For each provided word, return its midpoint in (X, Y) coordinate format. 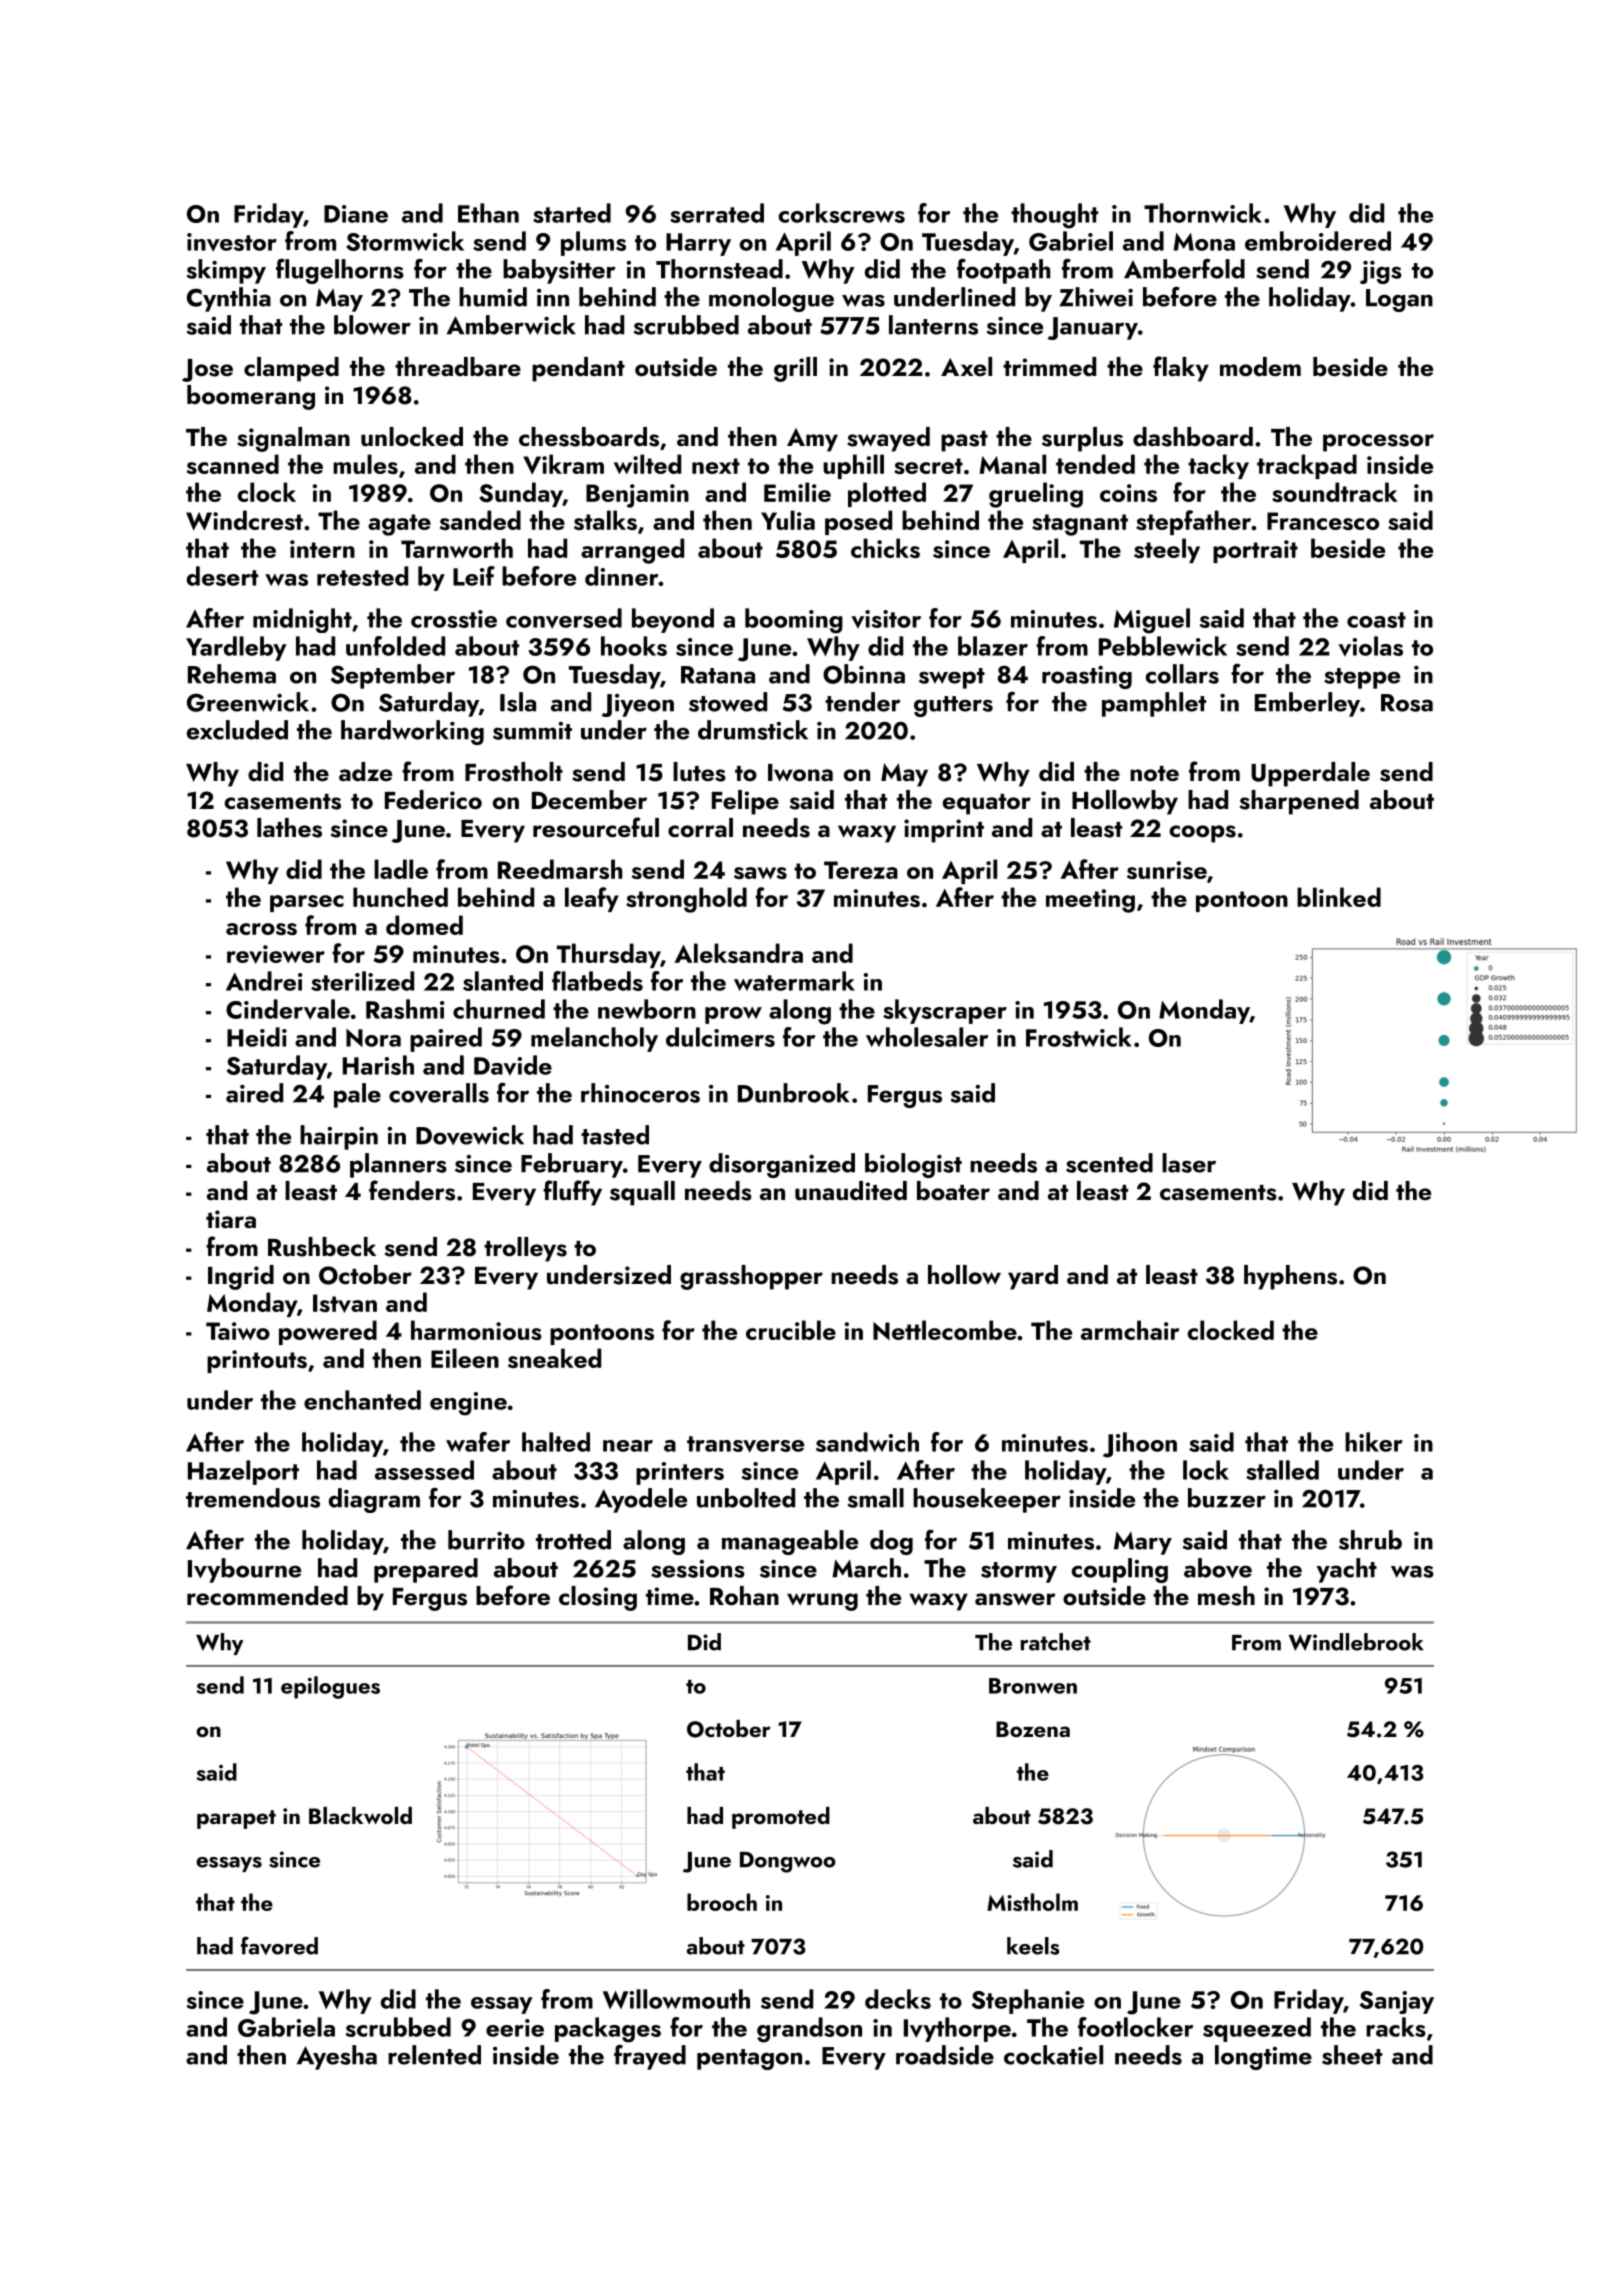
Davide (513, 1065)
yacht (1347, 1570)
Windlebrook (1356, 1642)
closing (598, 1598)
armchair (1130, 1330)
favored (279, 1945)
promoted (781, 1818)
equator (987, 804)
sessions (698, 1569)
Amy (812, 440)
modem (1260, 366)
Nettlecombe (945, 1330)
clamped (291, 369)
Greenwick (248, 702)
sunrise (1167, 870)
